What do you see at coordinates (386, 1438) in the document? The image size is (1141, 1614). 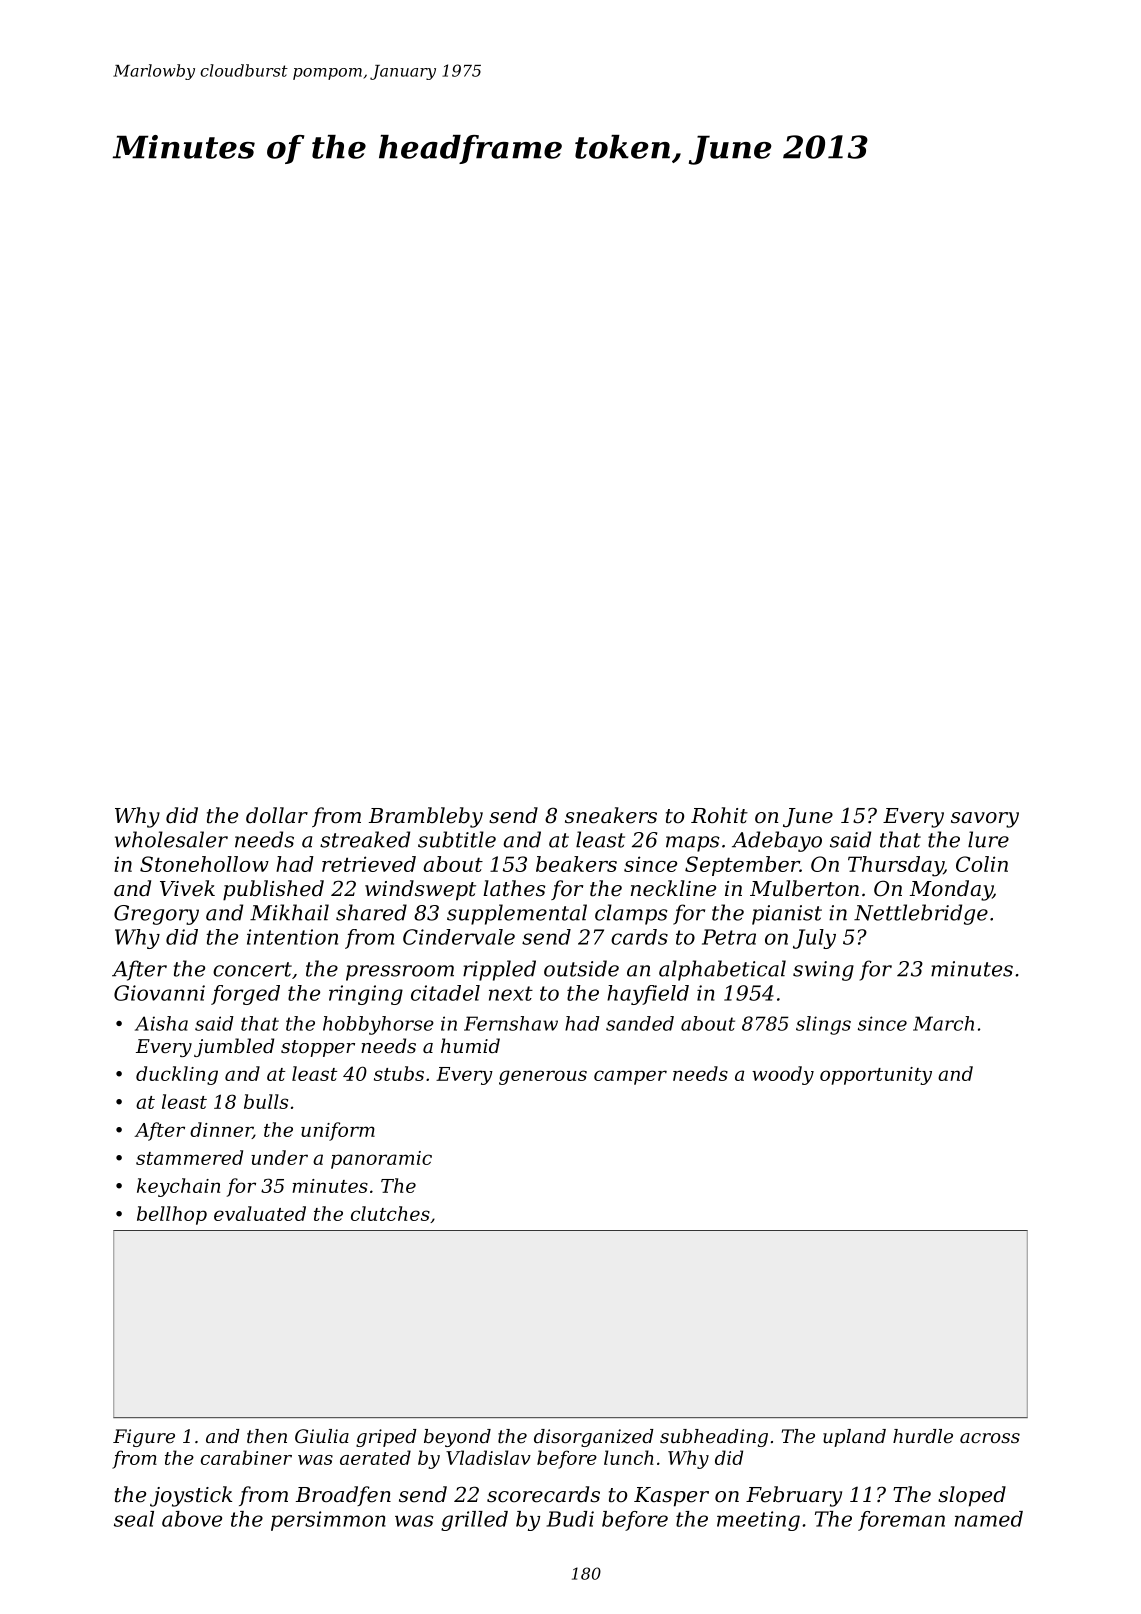 I see `griped` at bounding box center [386, 1438].
